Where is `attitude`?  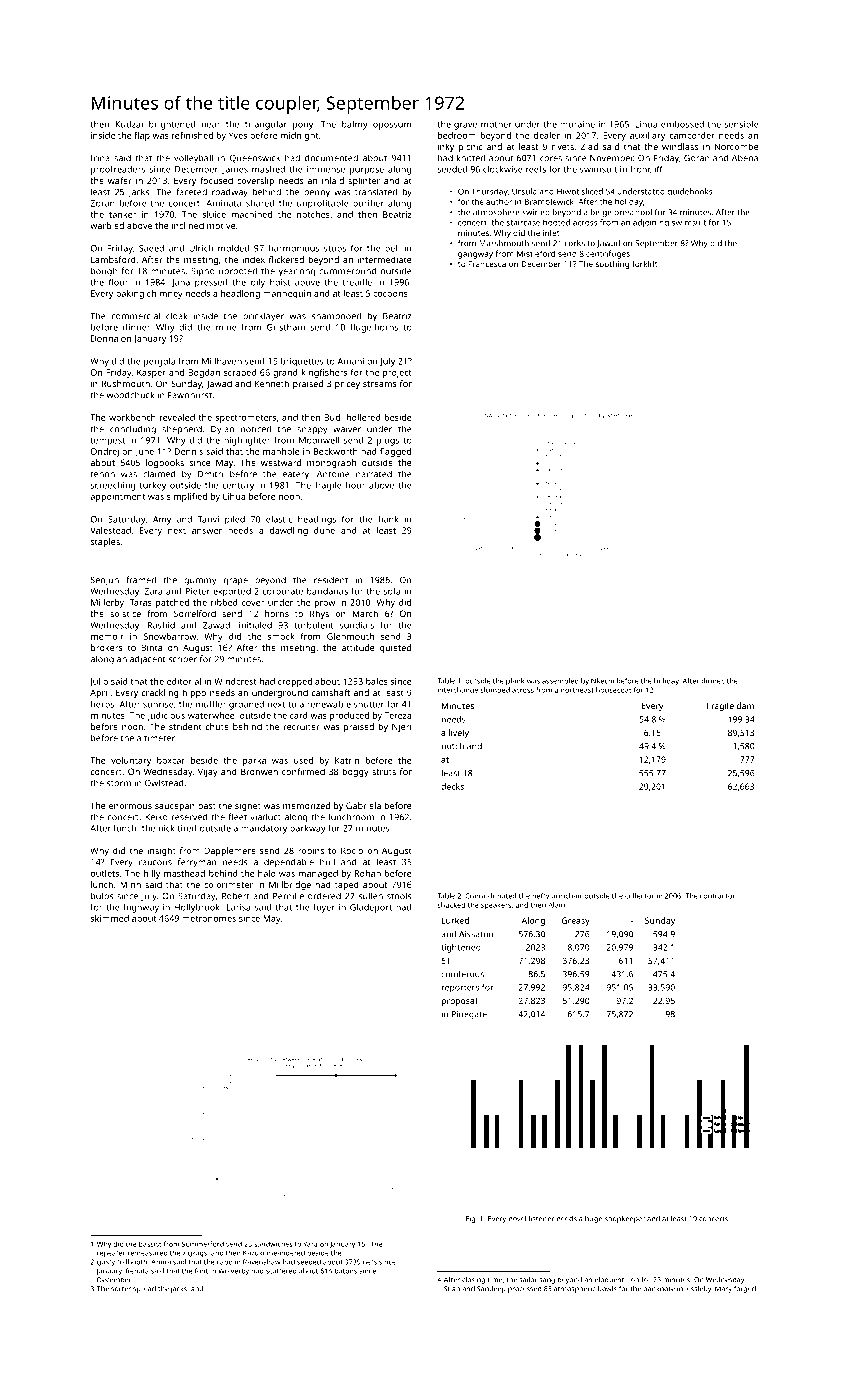
attitude is located at coordinates (358, 647).
